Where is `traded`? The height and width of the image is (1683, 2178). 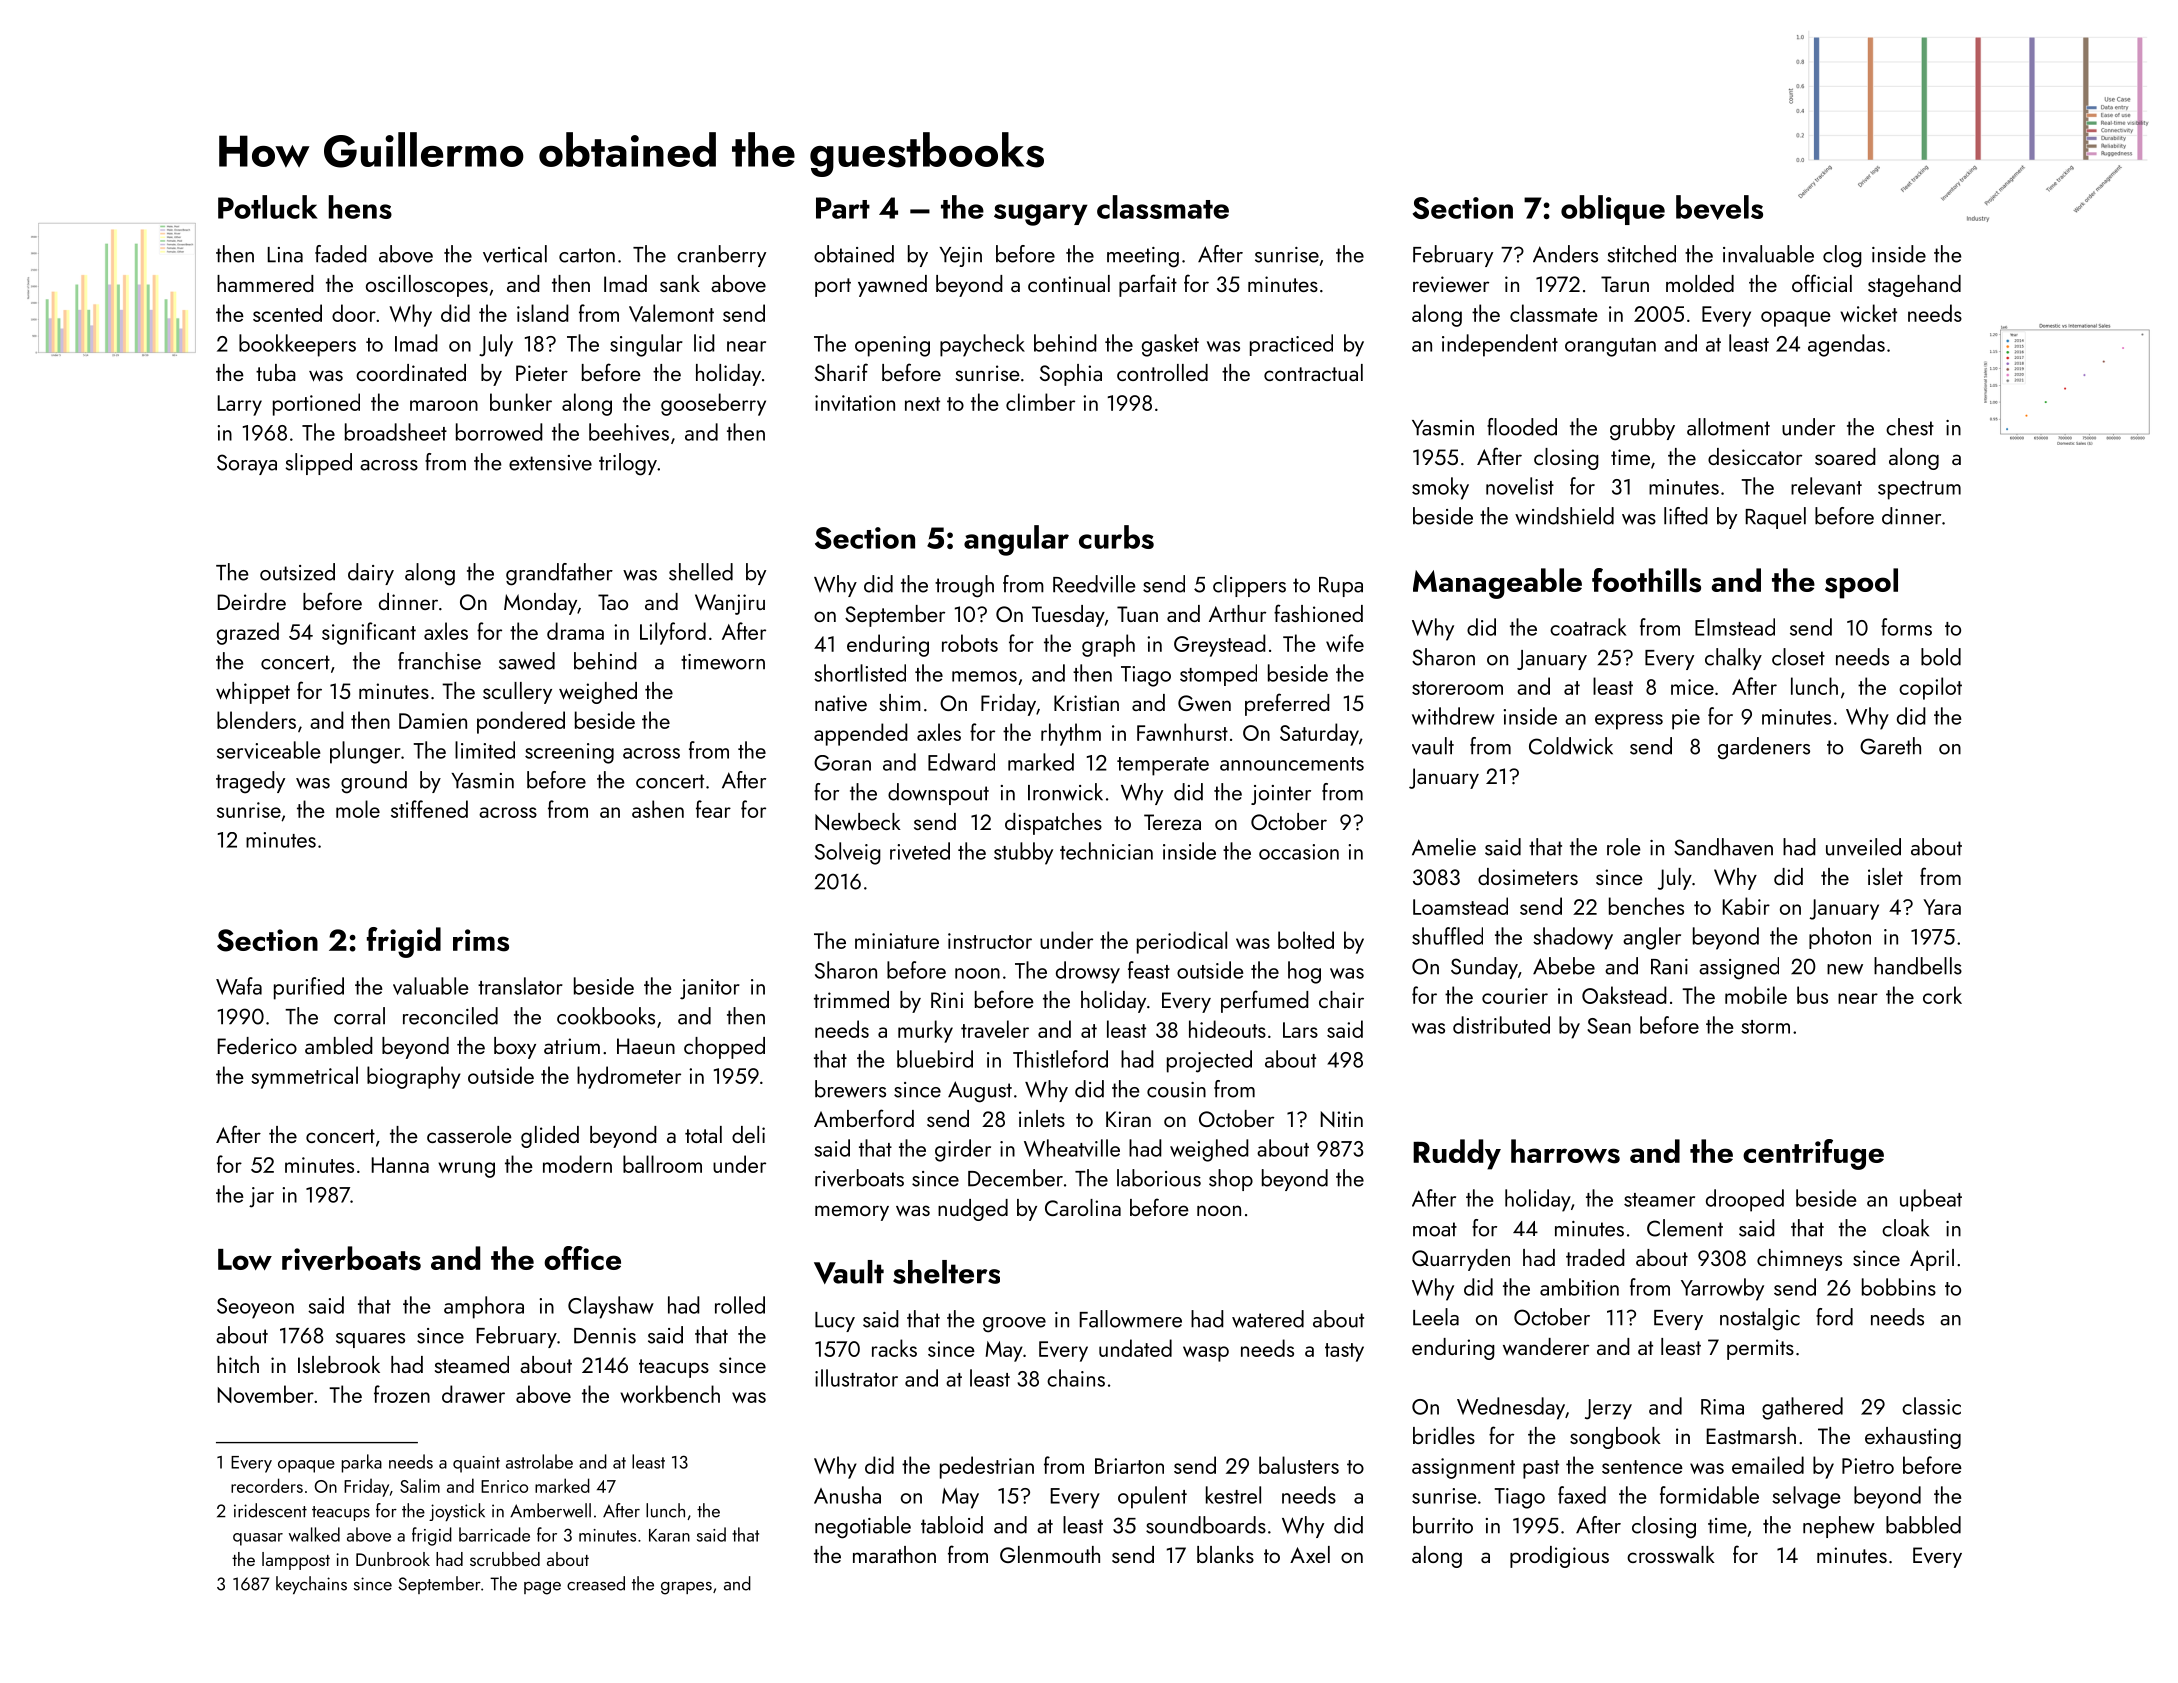 traded is located at coordinates (1595, 1257).
